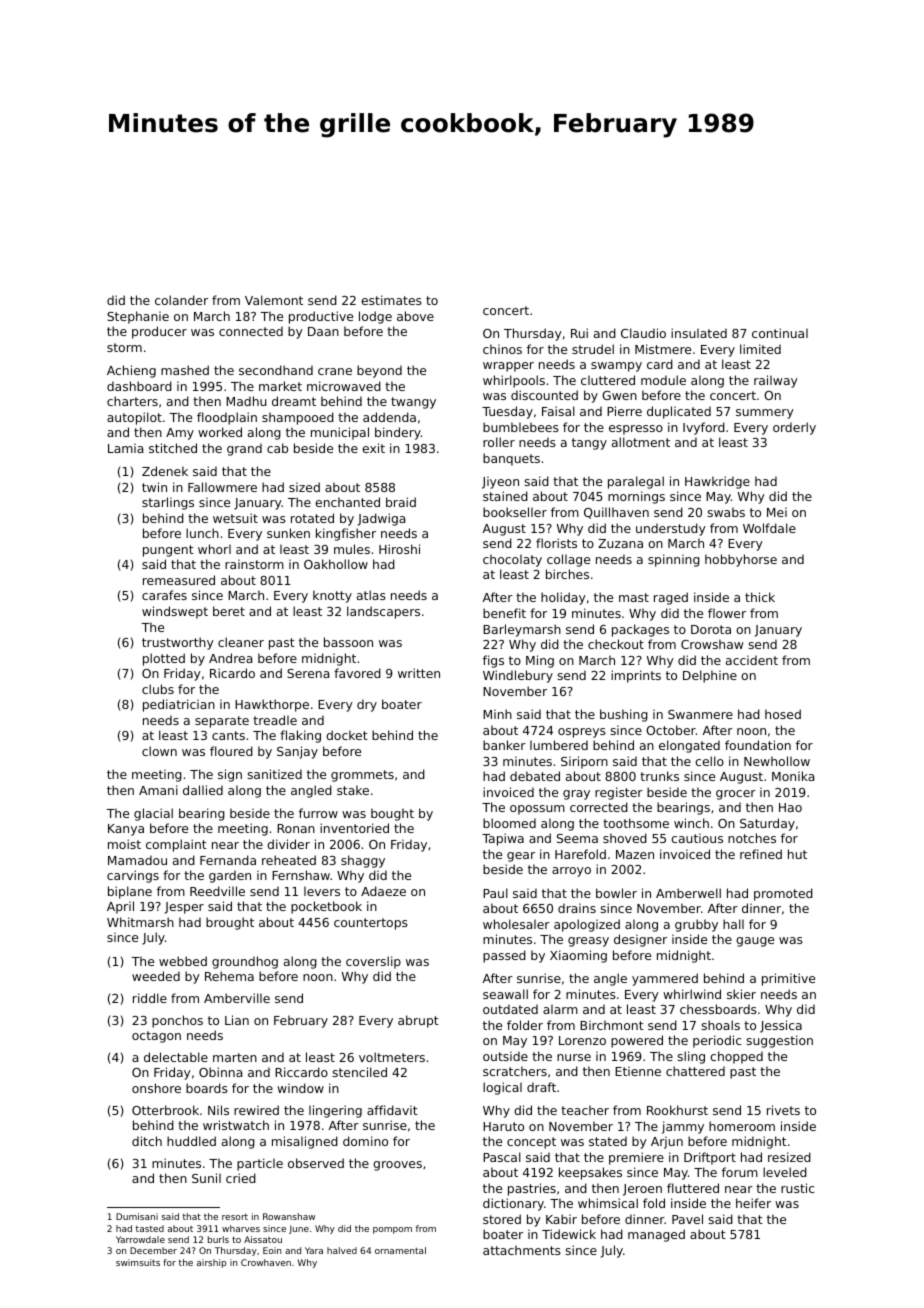  What do you see at coordinates (780, 333) in the page?
I see `continual` at bounding box center [780, 333].
